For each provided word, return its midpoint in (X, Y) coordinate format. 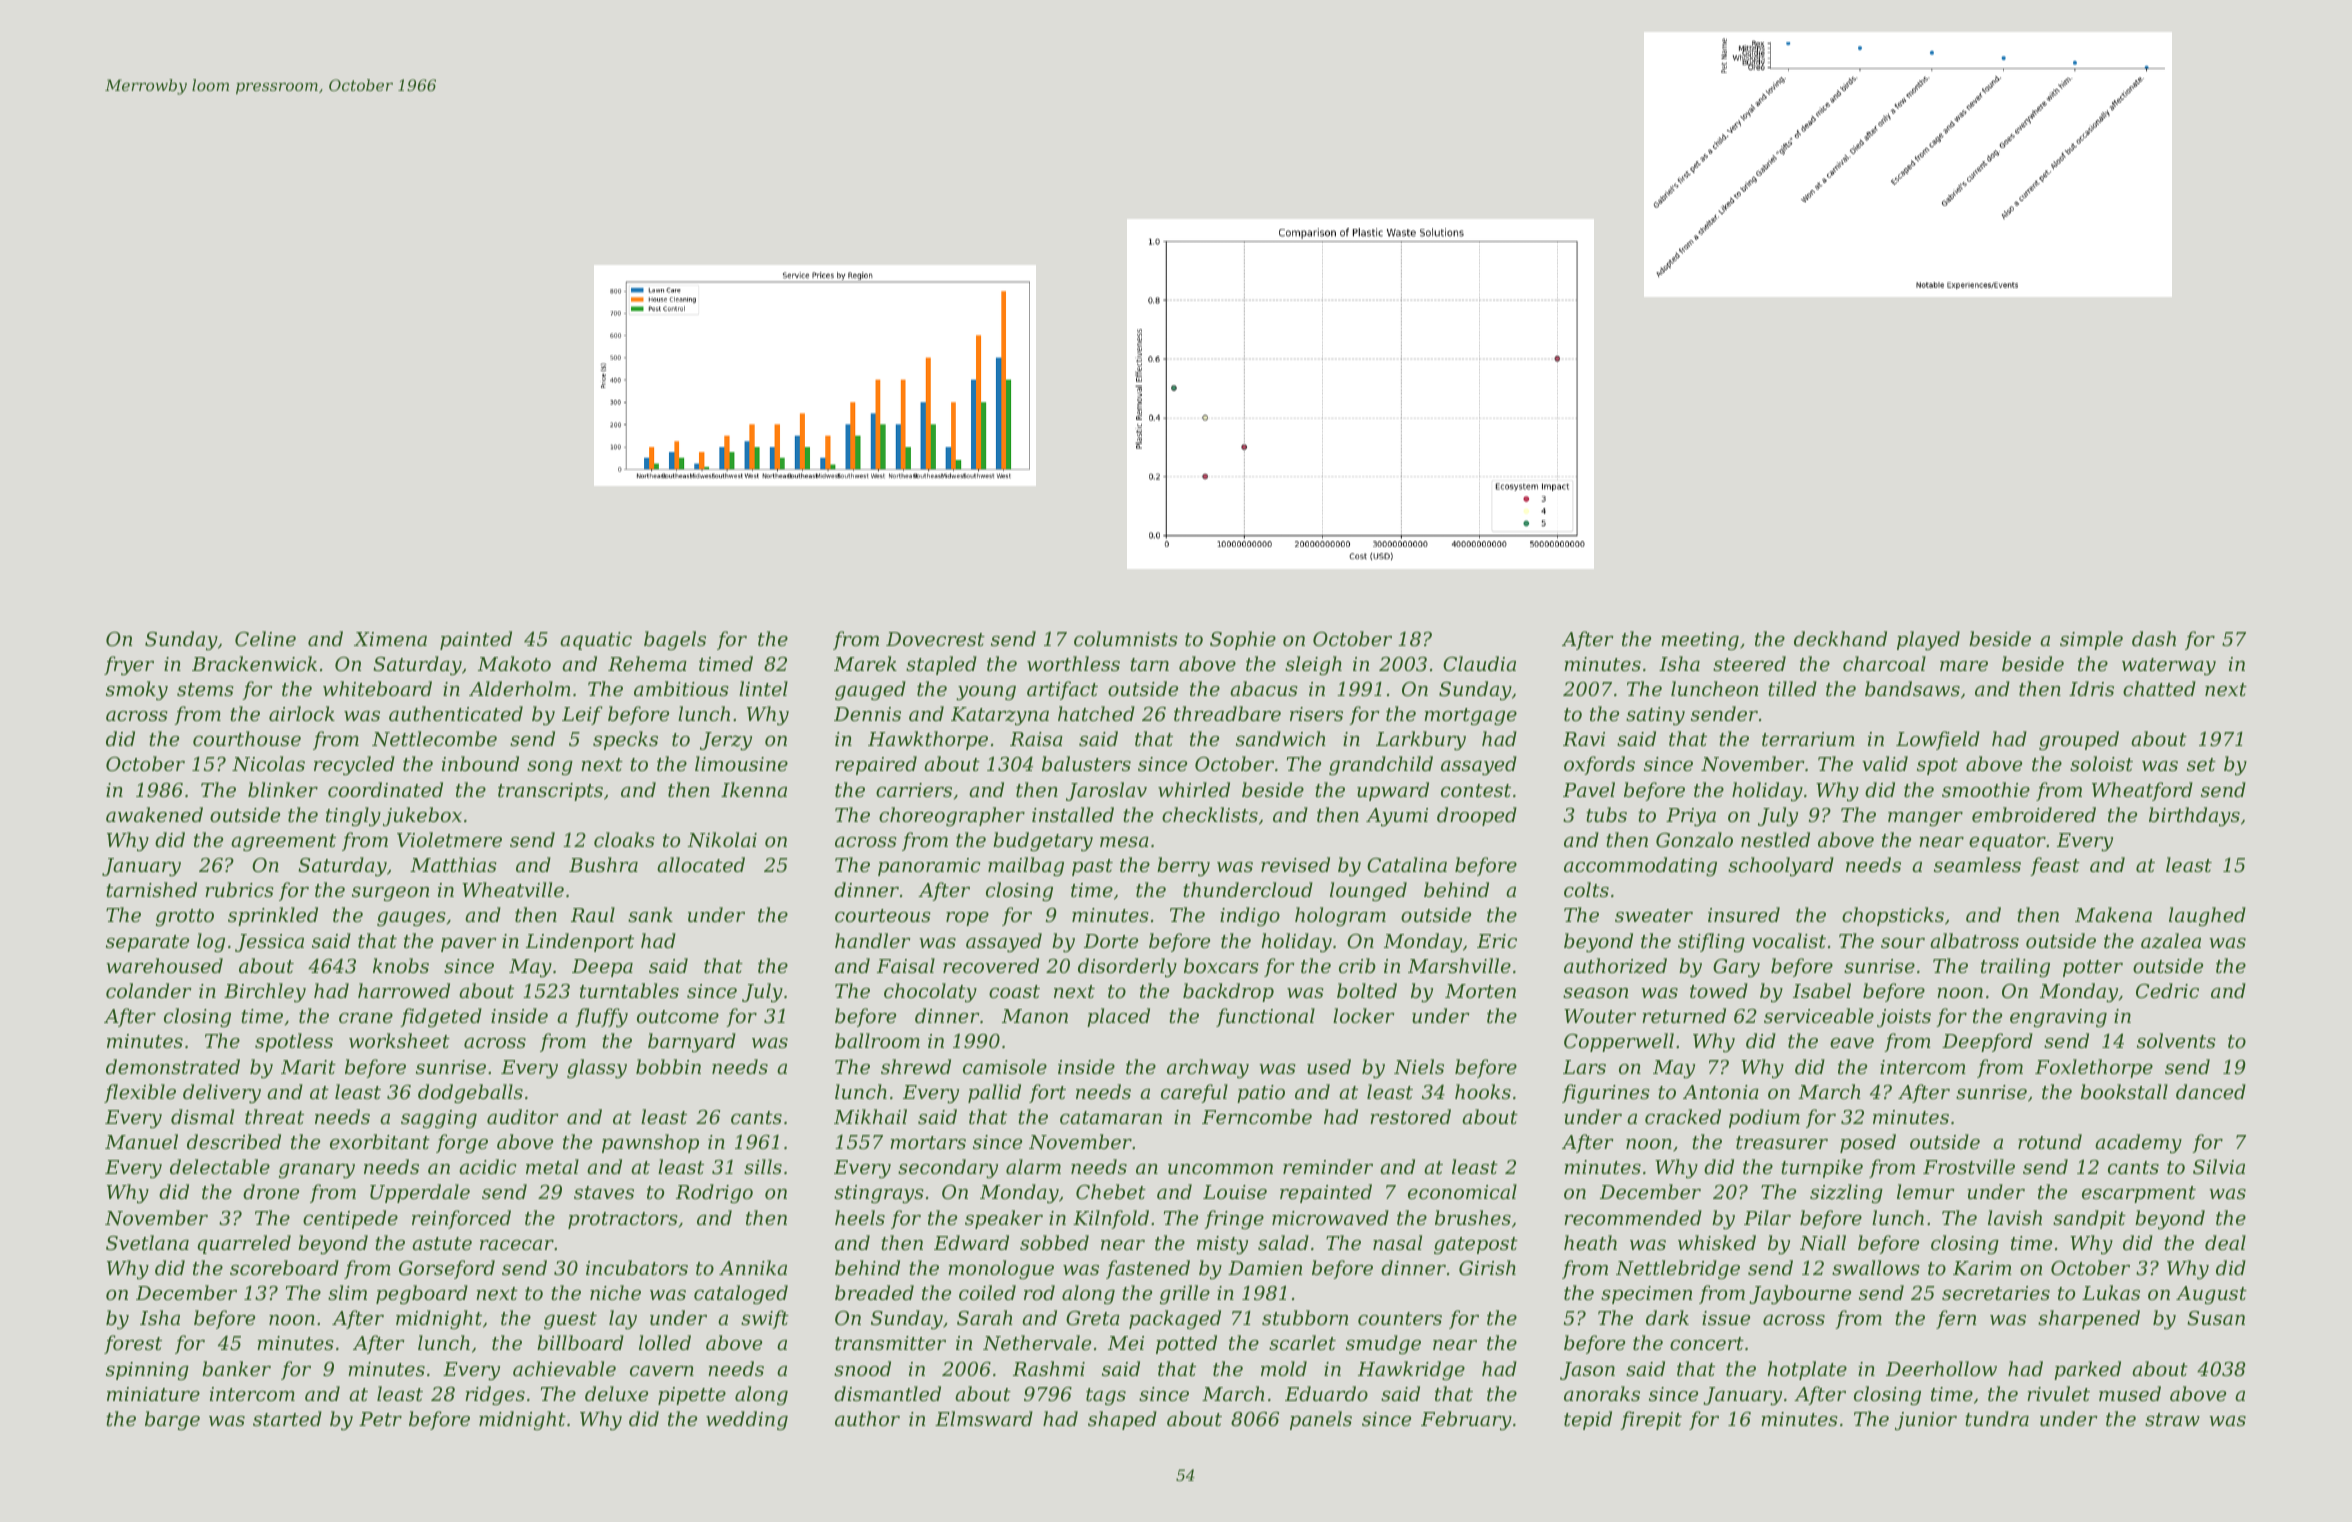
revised (1295, 864)
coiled (987, 1292)
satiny (1655, 716)
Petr (380, 1419)
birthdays (2194, 817)
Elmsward (984, 1418)
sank (650, 914)
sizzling (1846, 1193)
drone (271, 1191)
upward (1393, 791)
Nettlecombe (434, 739)
